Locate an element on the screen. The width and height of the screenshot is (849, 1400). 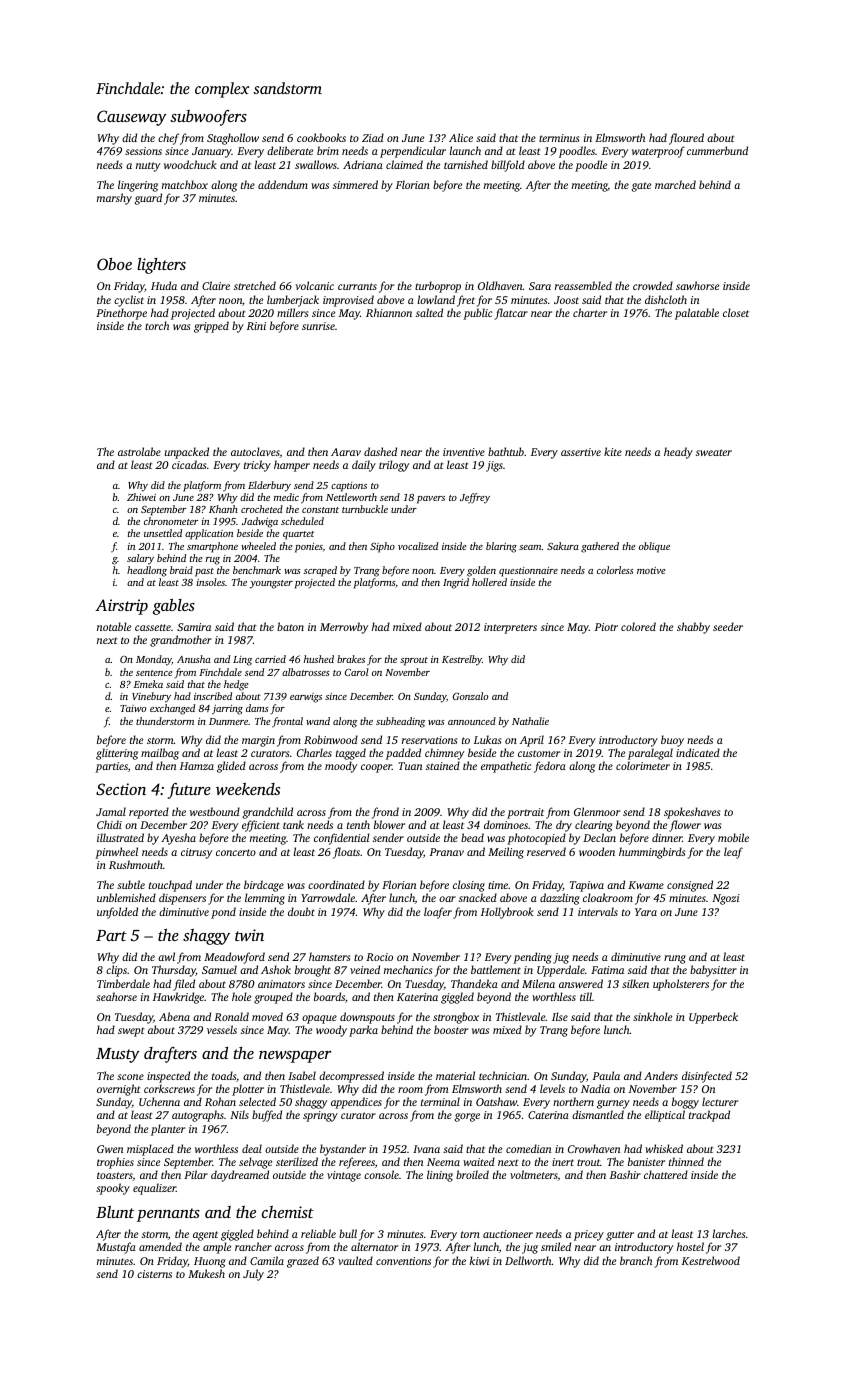
Blunt is located at coordinates (115, 1212).
